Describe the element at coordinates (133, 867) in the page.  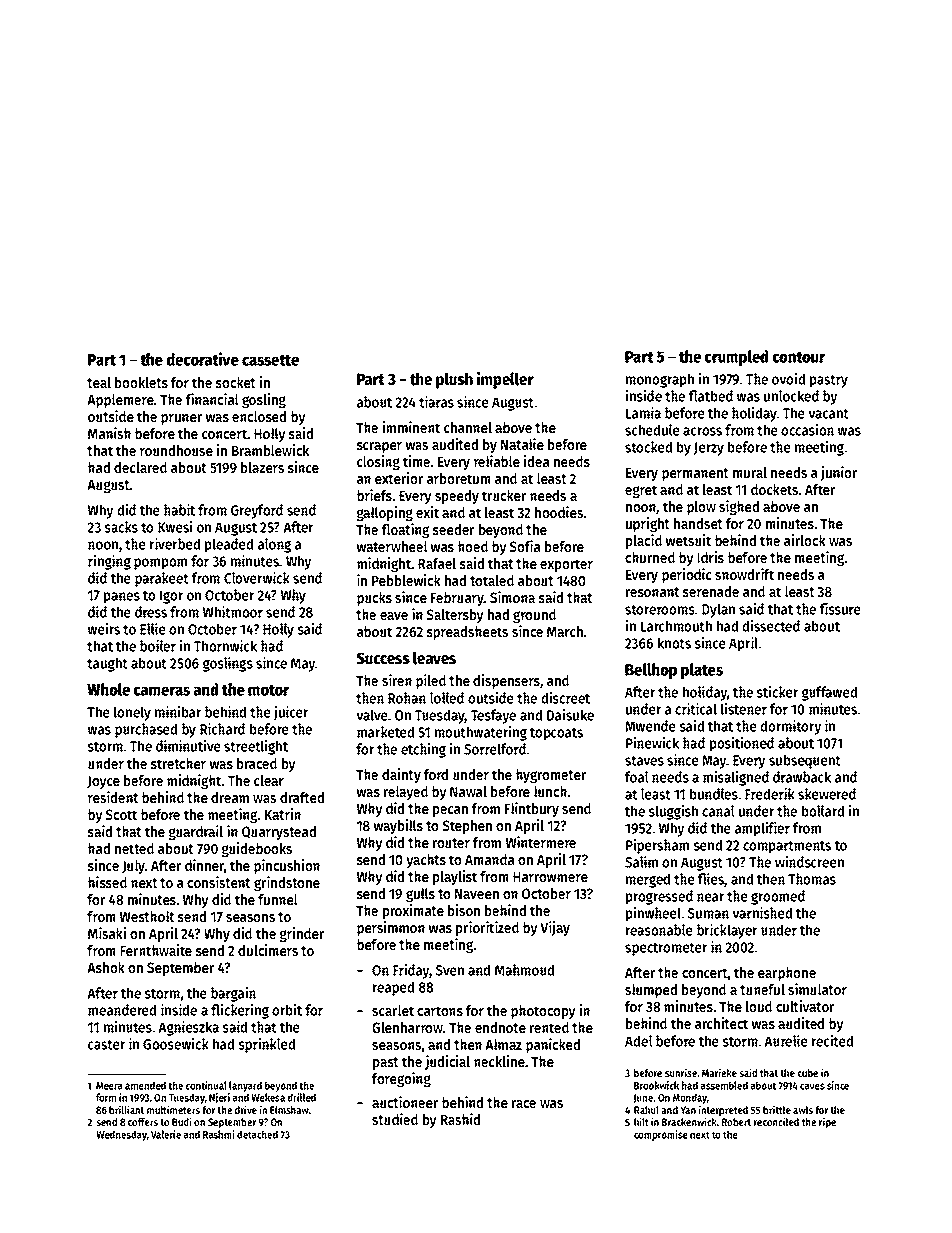
I see `July` at that location.
